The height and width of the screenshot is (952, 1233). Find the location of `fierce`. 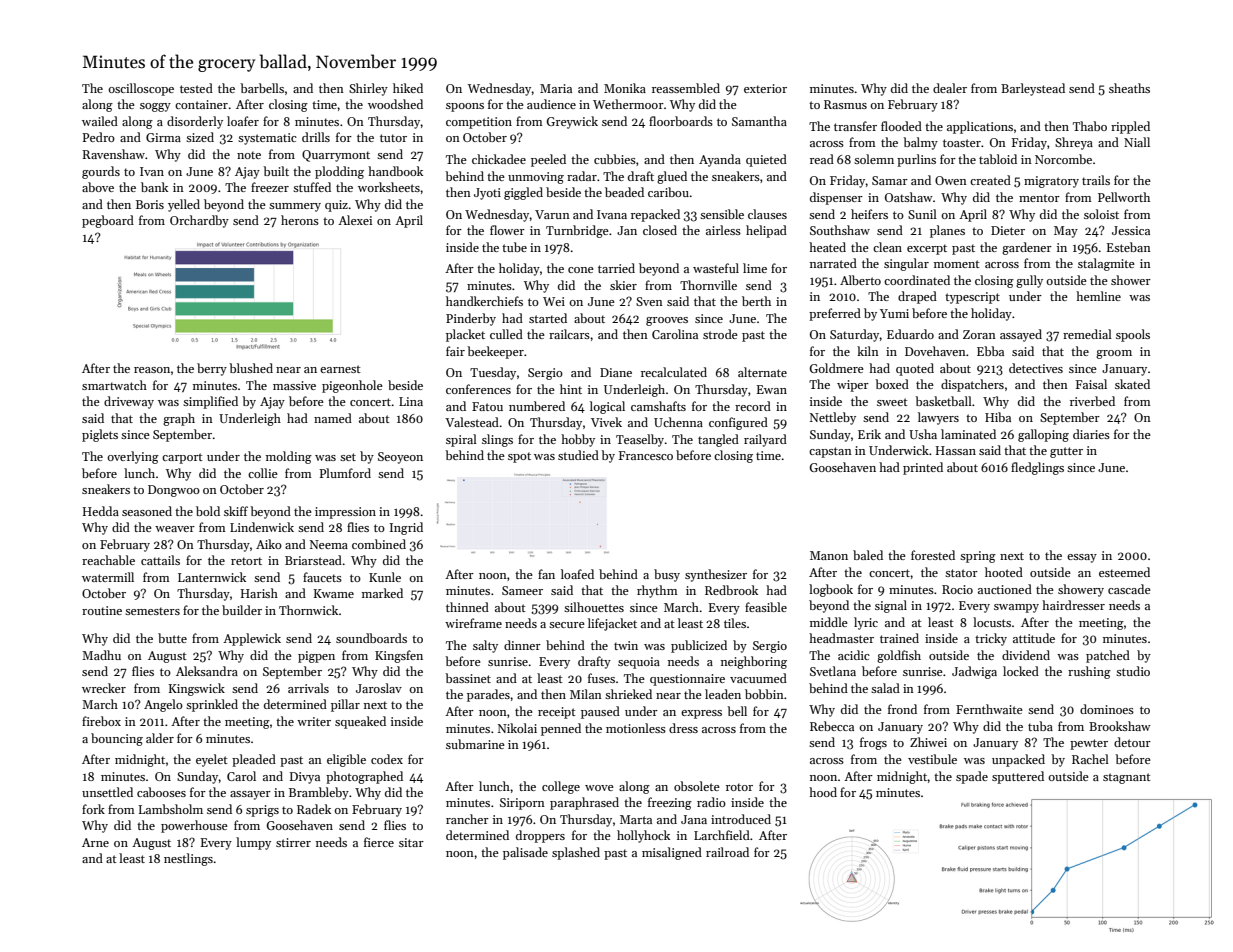

fierce is located at coordinates (379, 842).
